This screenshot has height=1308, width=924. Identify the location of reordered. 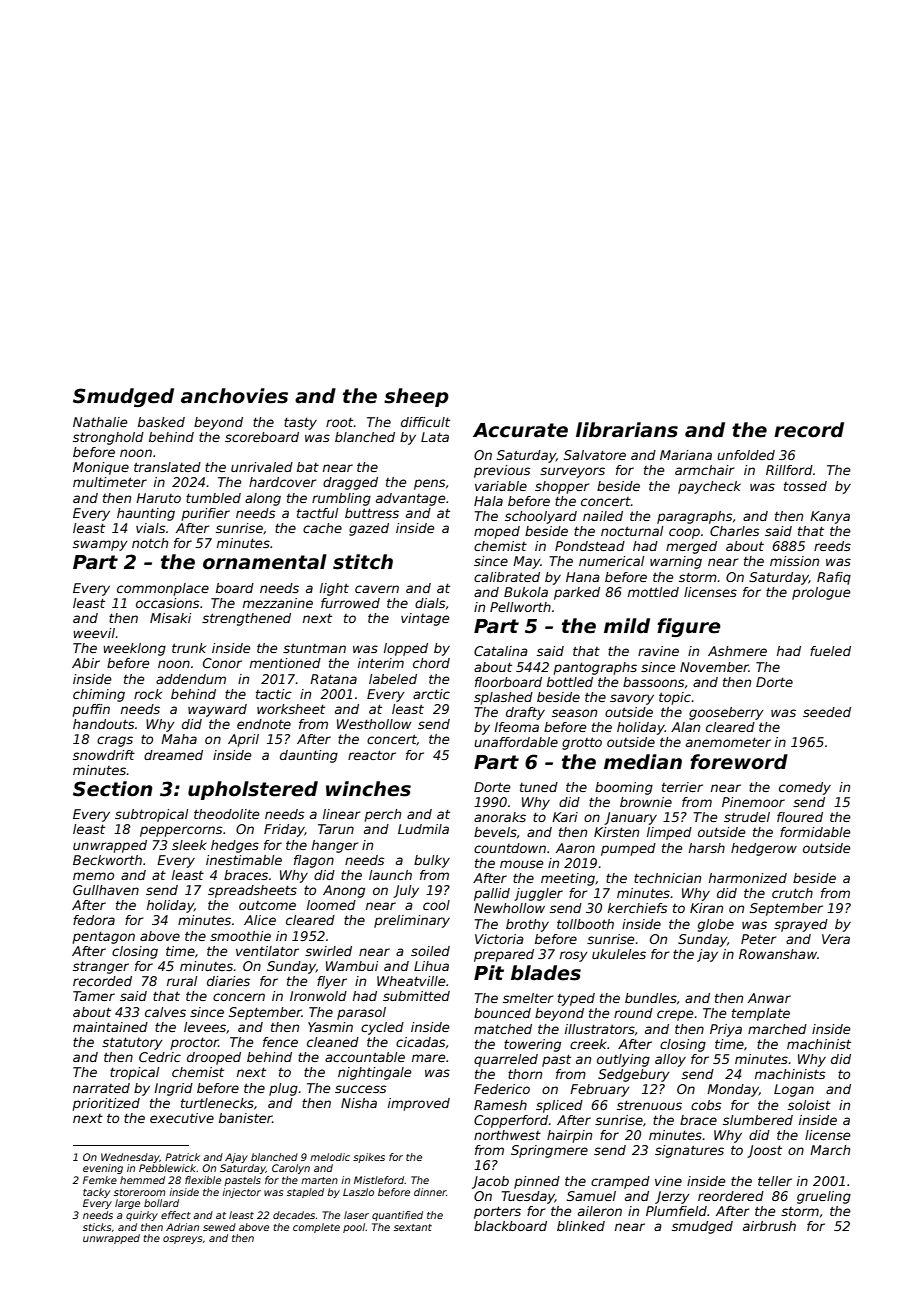
(731, 1196).
